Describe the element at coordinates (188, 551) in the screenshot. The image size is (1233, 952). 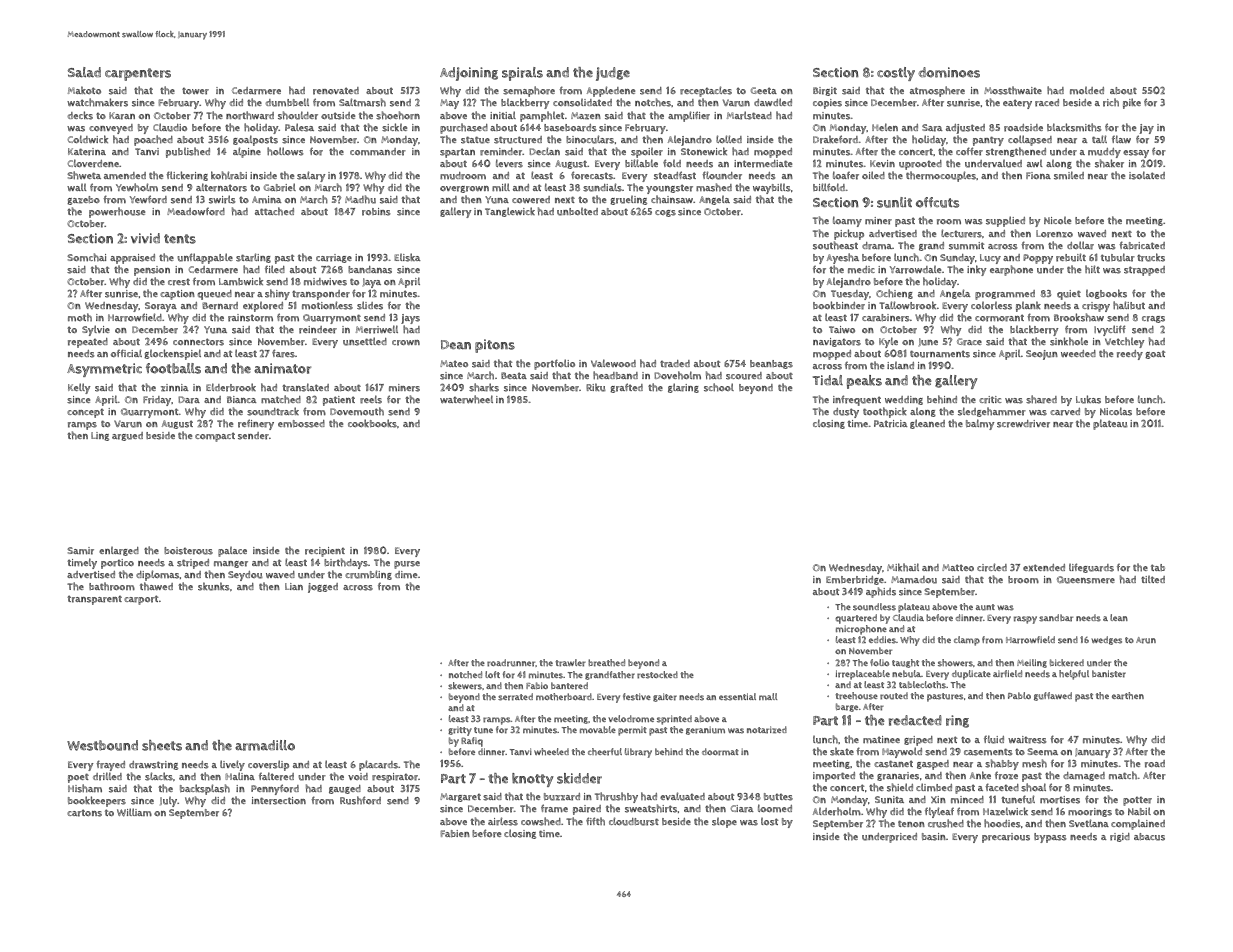
I see `boisterous` at that location.
